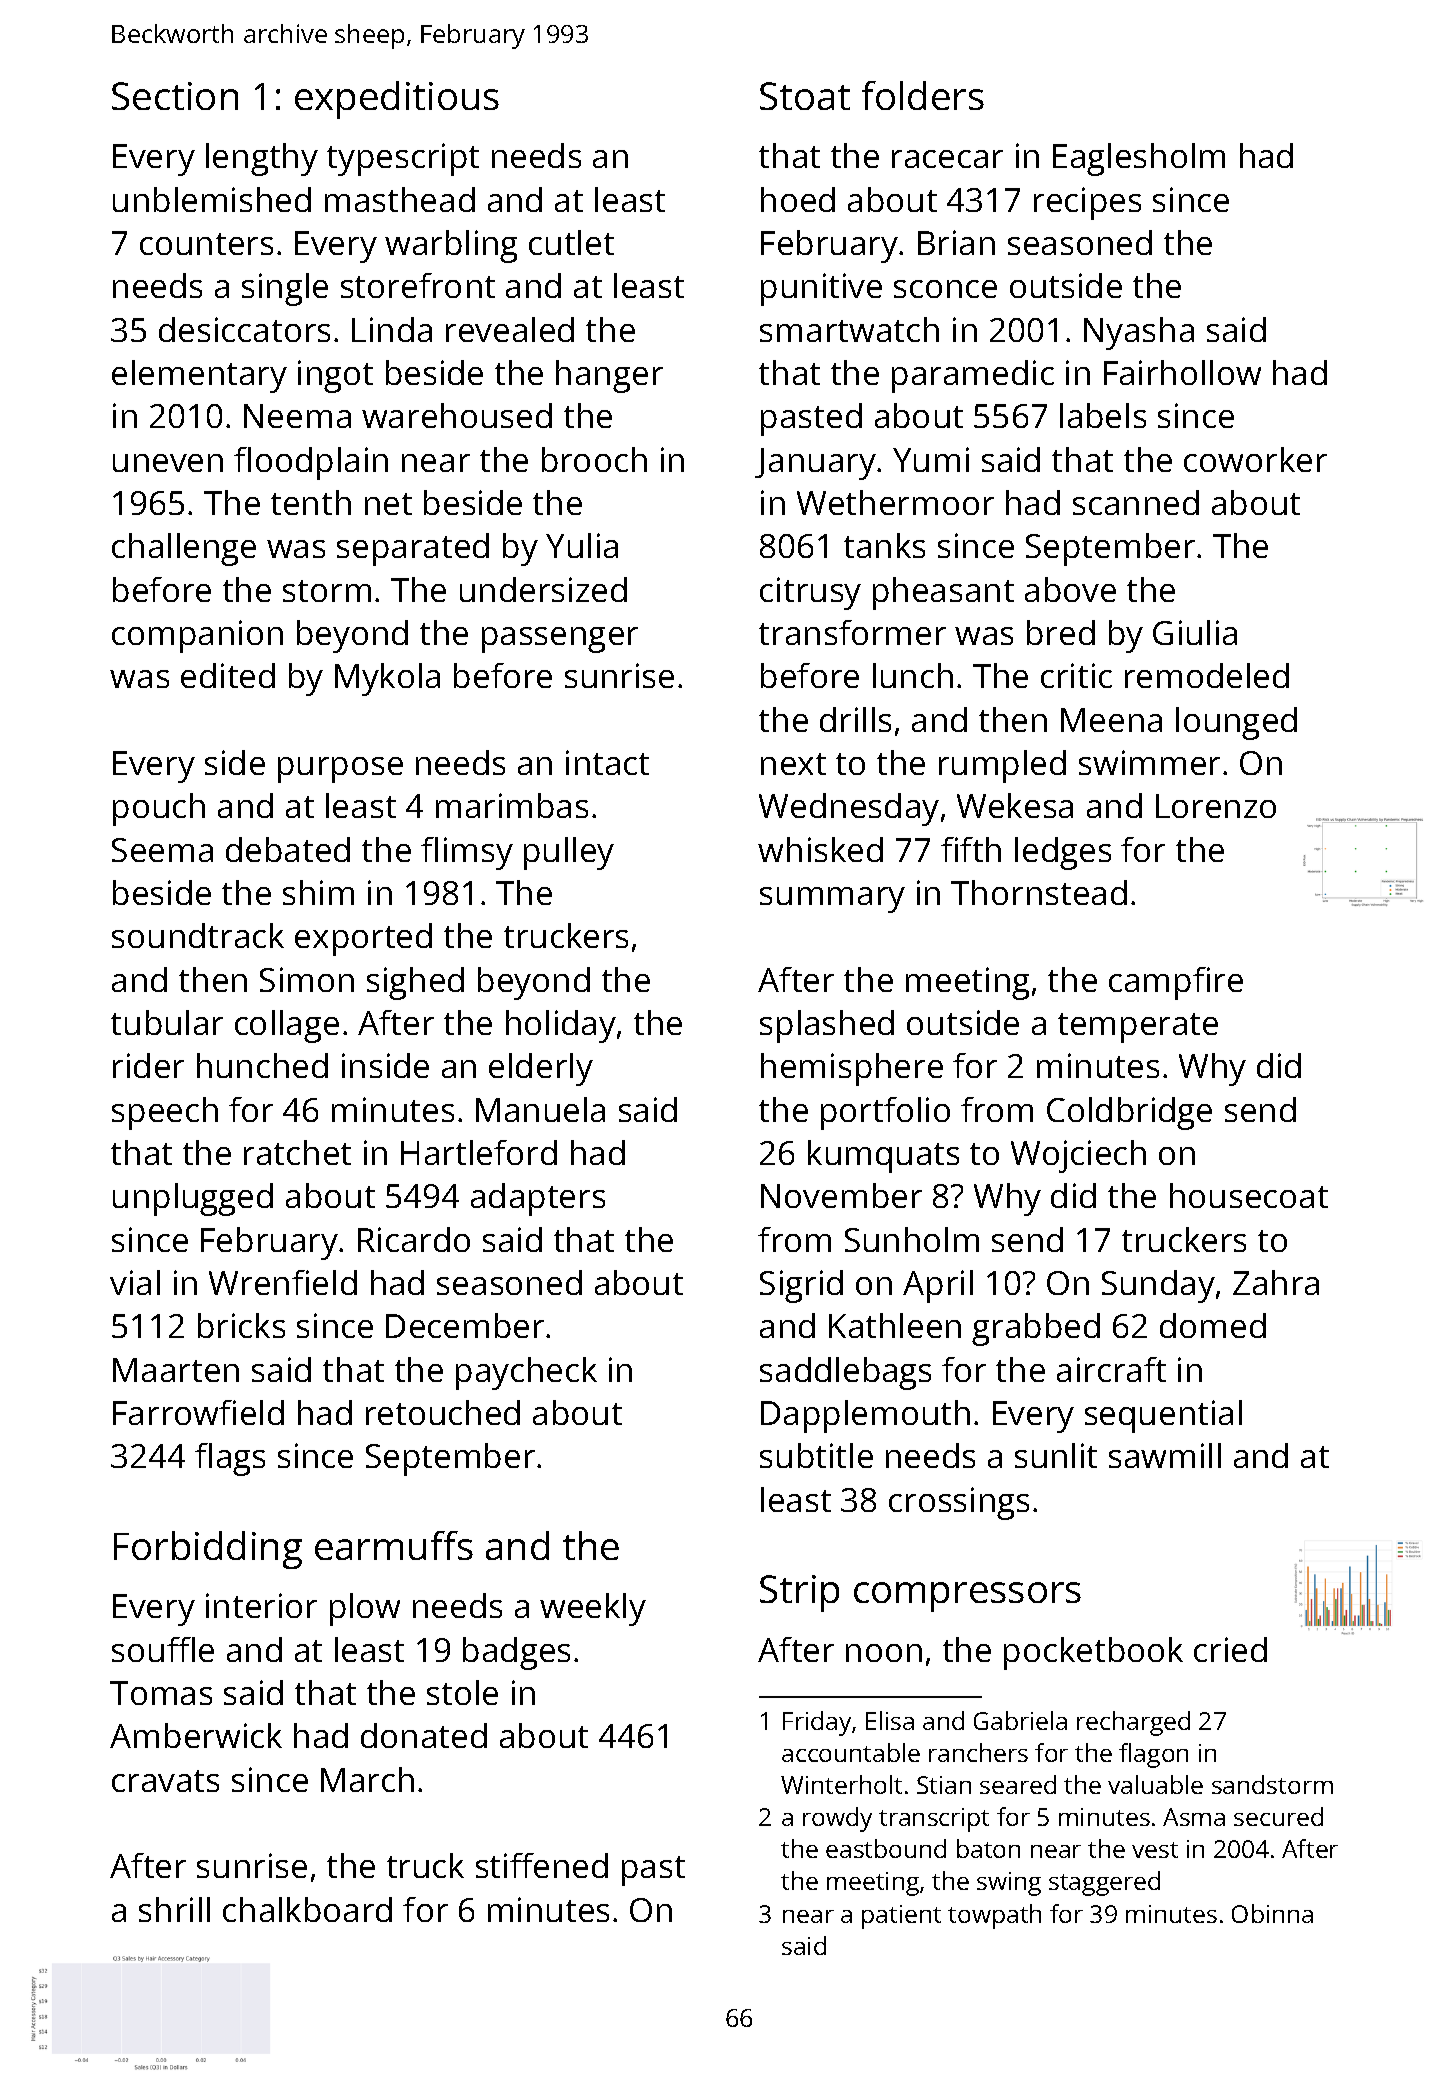  I want to click on Section, so click(175, 96).
